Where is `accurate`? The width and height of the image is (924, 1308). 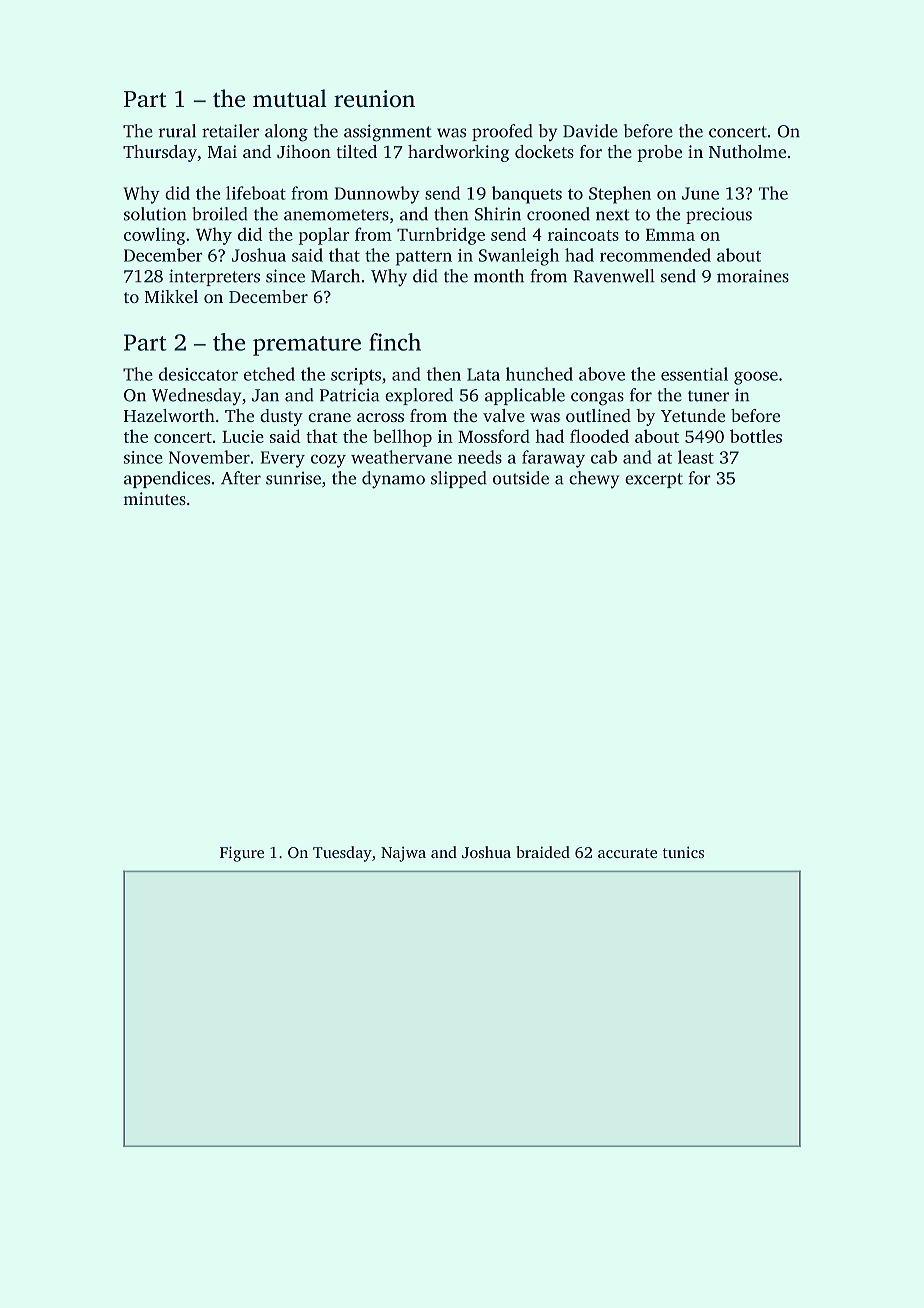 accurate is located at coordinates (627, 853).
